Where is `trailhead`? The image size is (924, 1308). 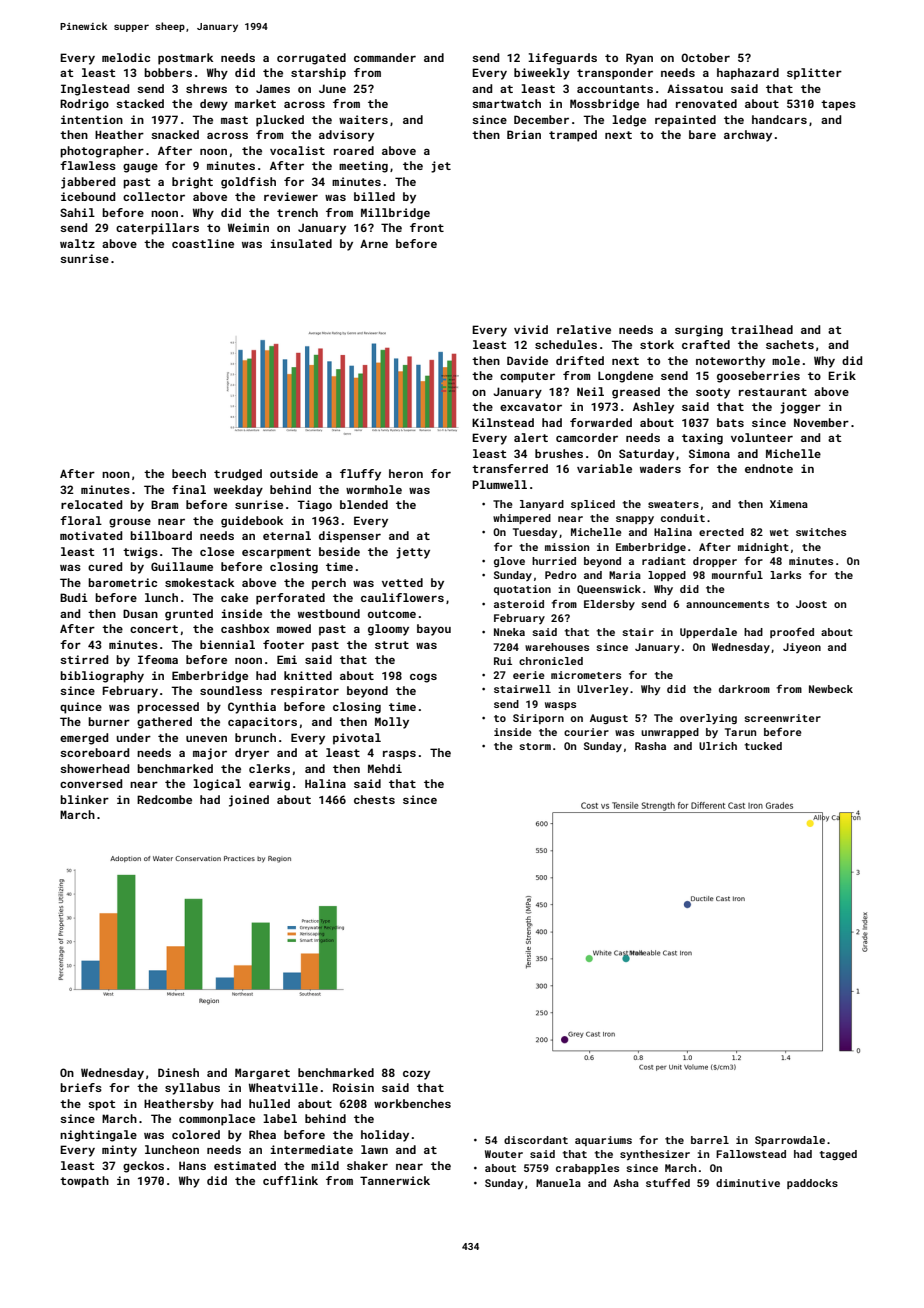
trailhead is located at coordinates (762, 329).
